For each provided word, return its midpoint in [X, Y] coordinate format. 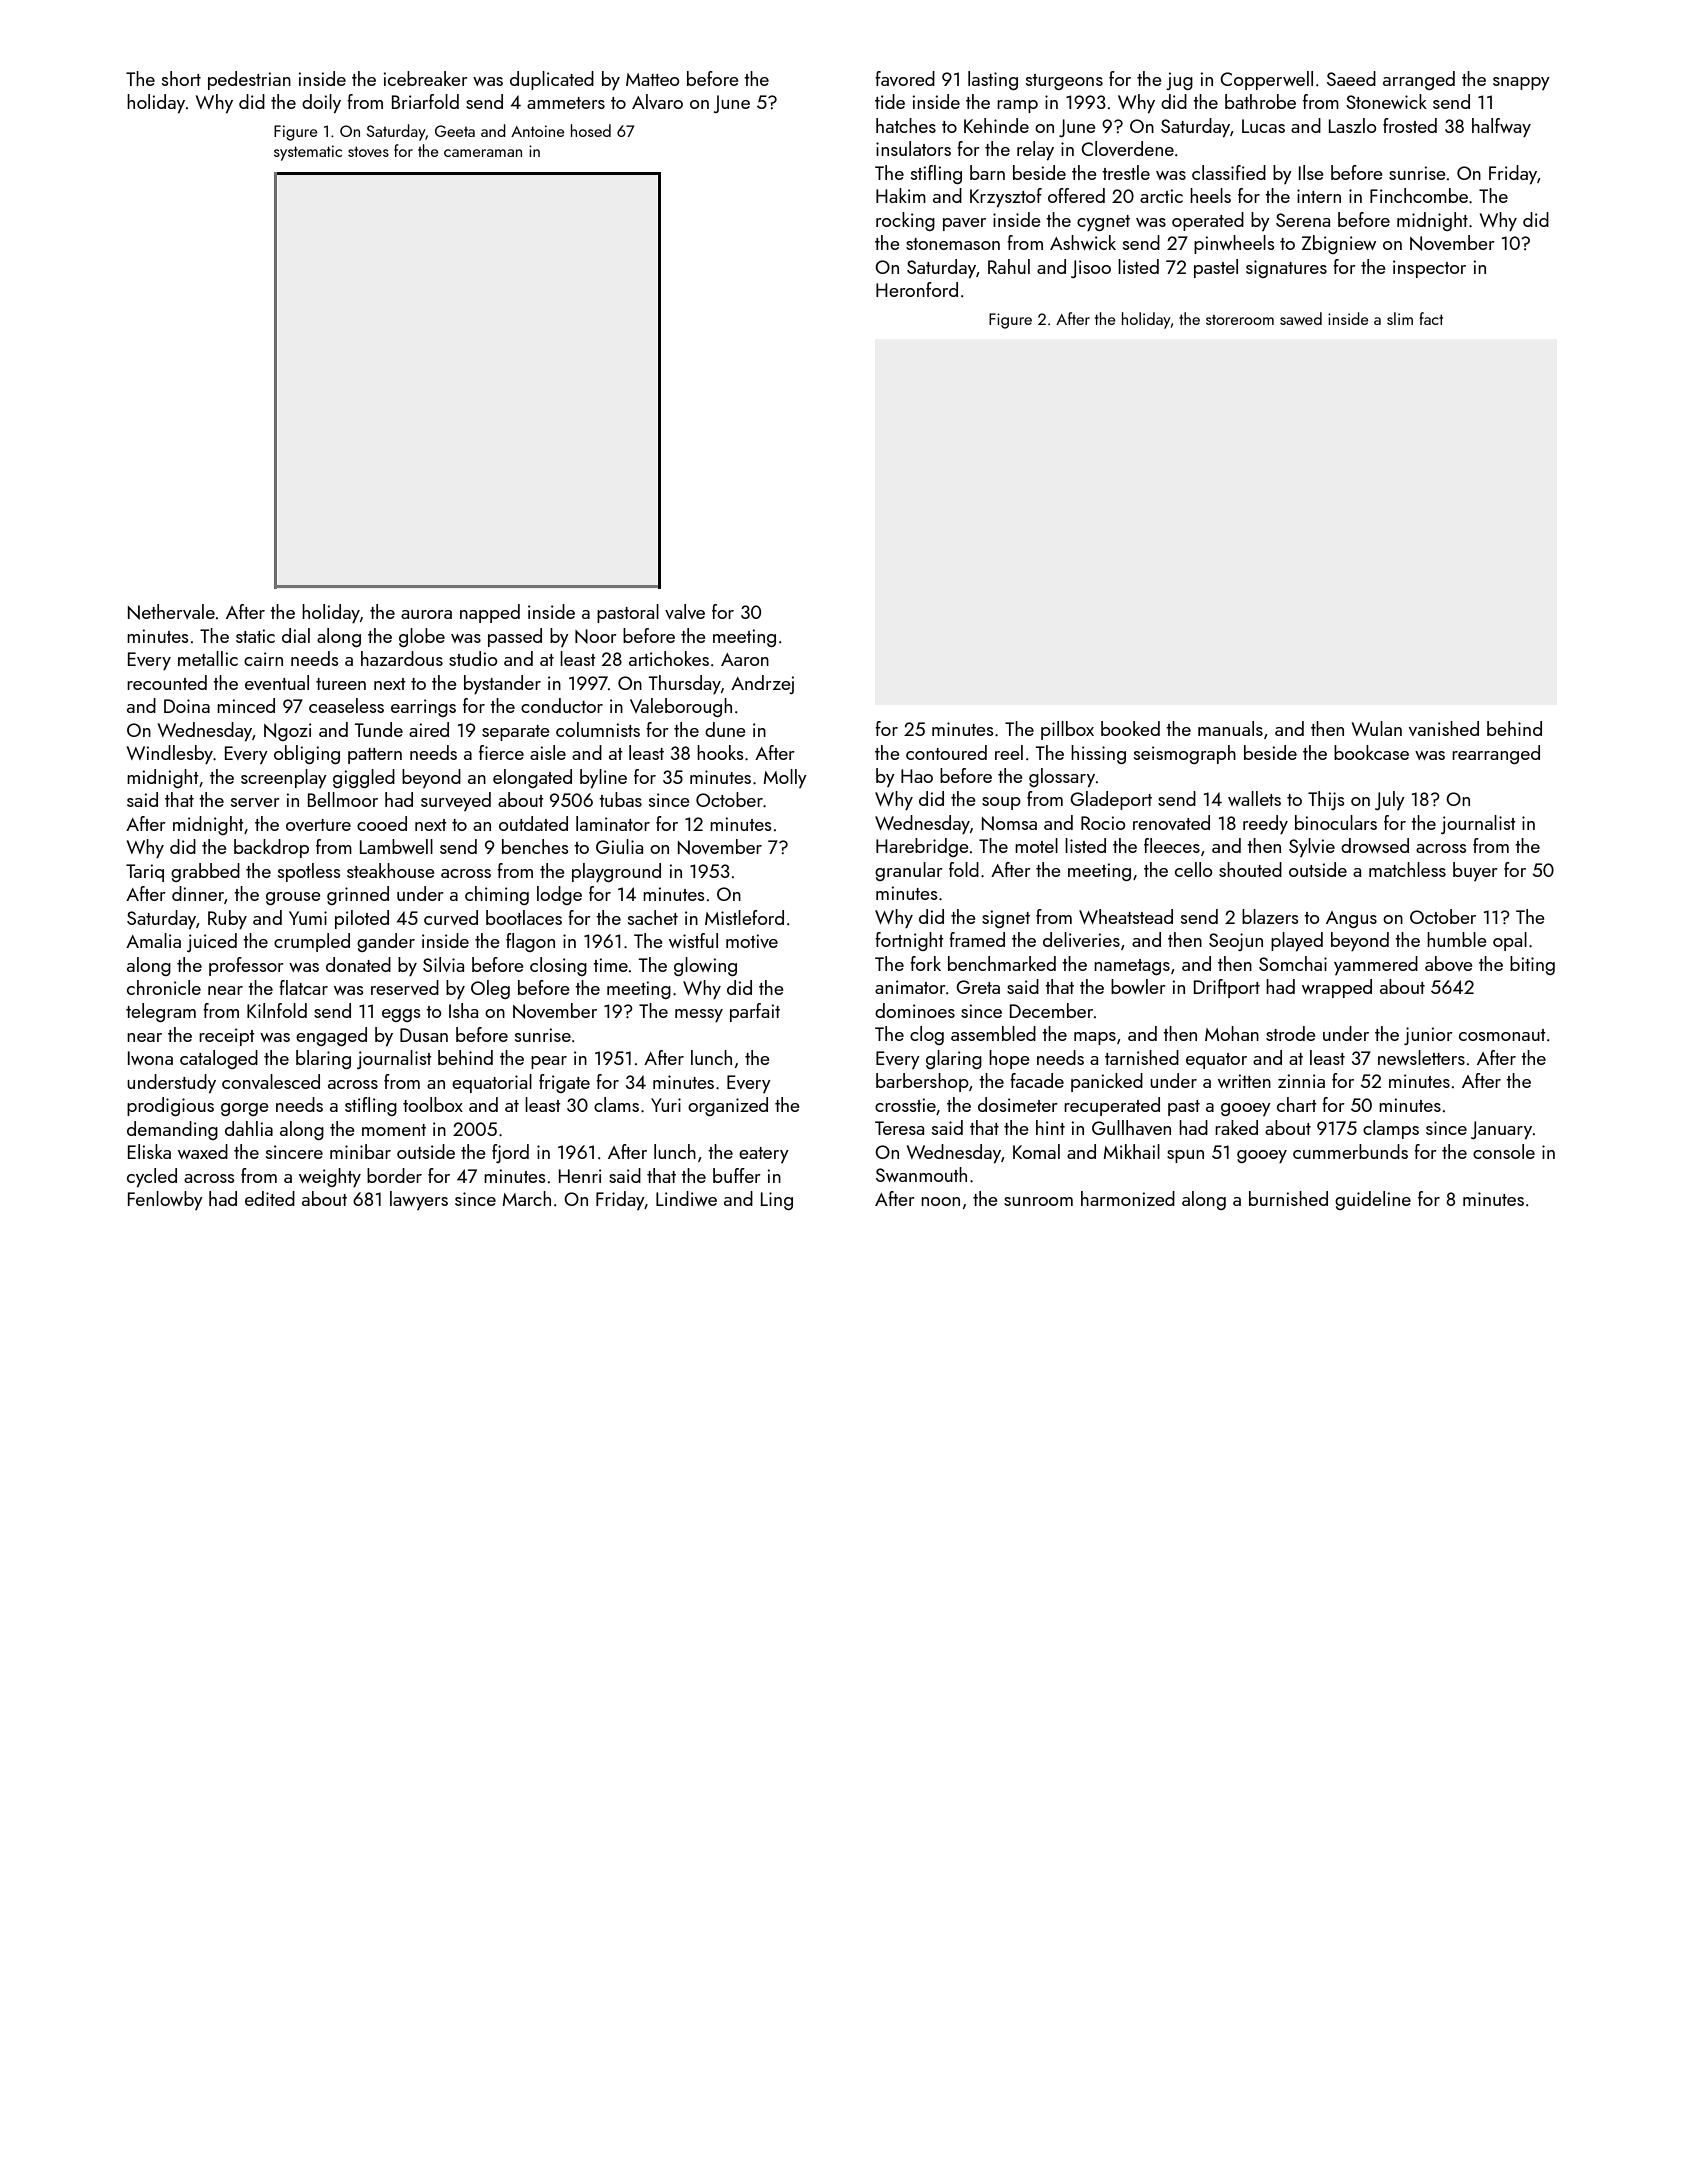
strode [1291, 1033]
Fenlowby [165, 1200]
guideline [1373, 1200]
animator [910, 987]
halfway [1501, 127]
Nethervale [171, 612]
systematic [308, 153]
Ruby [227, 919]
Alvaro [657, 101]
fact [1431, 318]
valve [685, 611]
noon [940, 1201]
